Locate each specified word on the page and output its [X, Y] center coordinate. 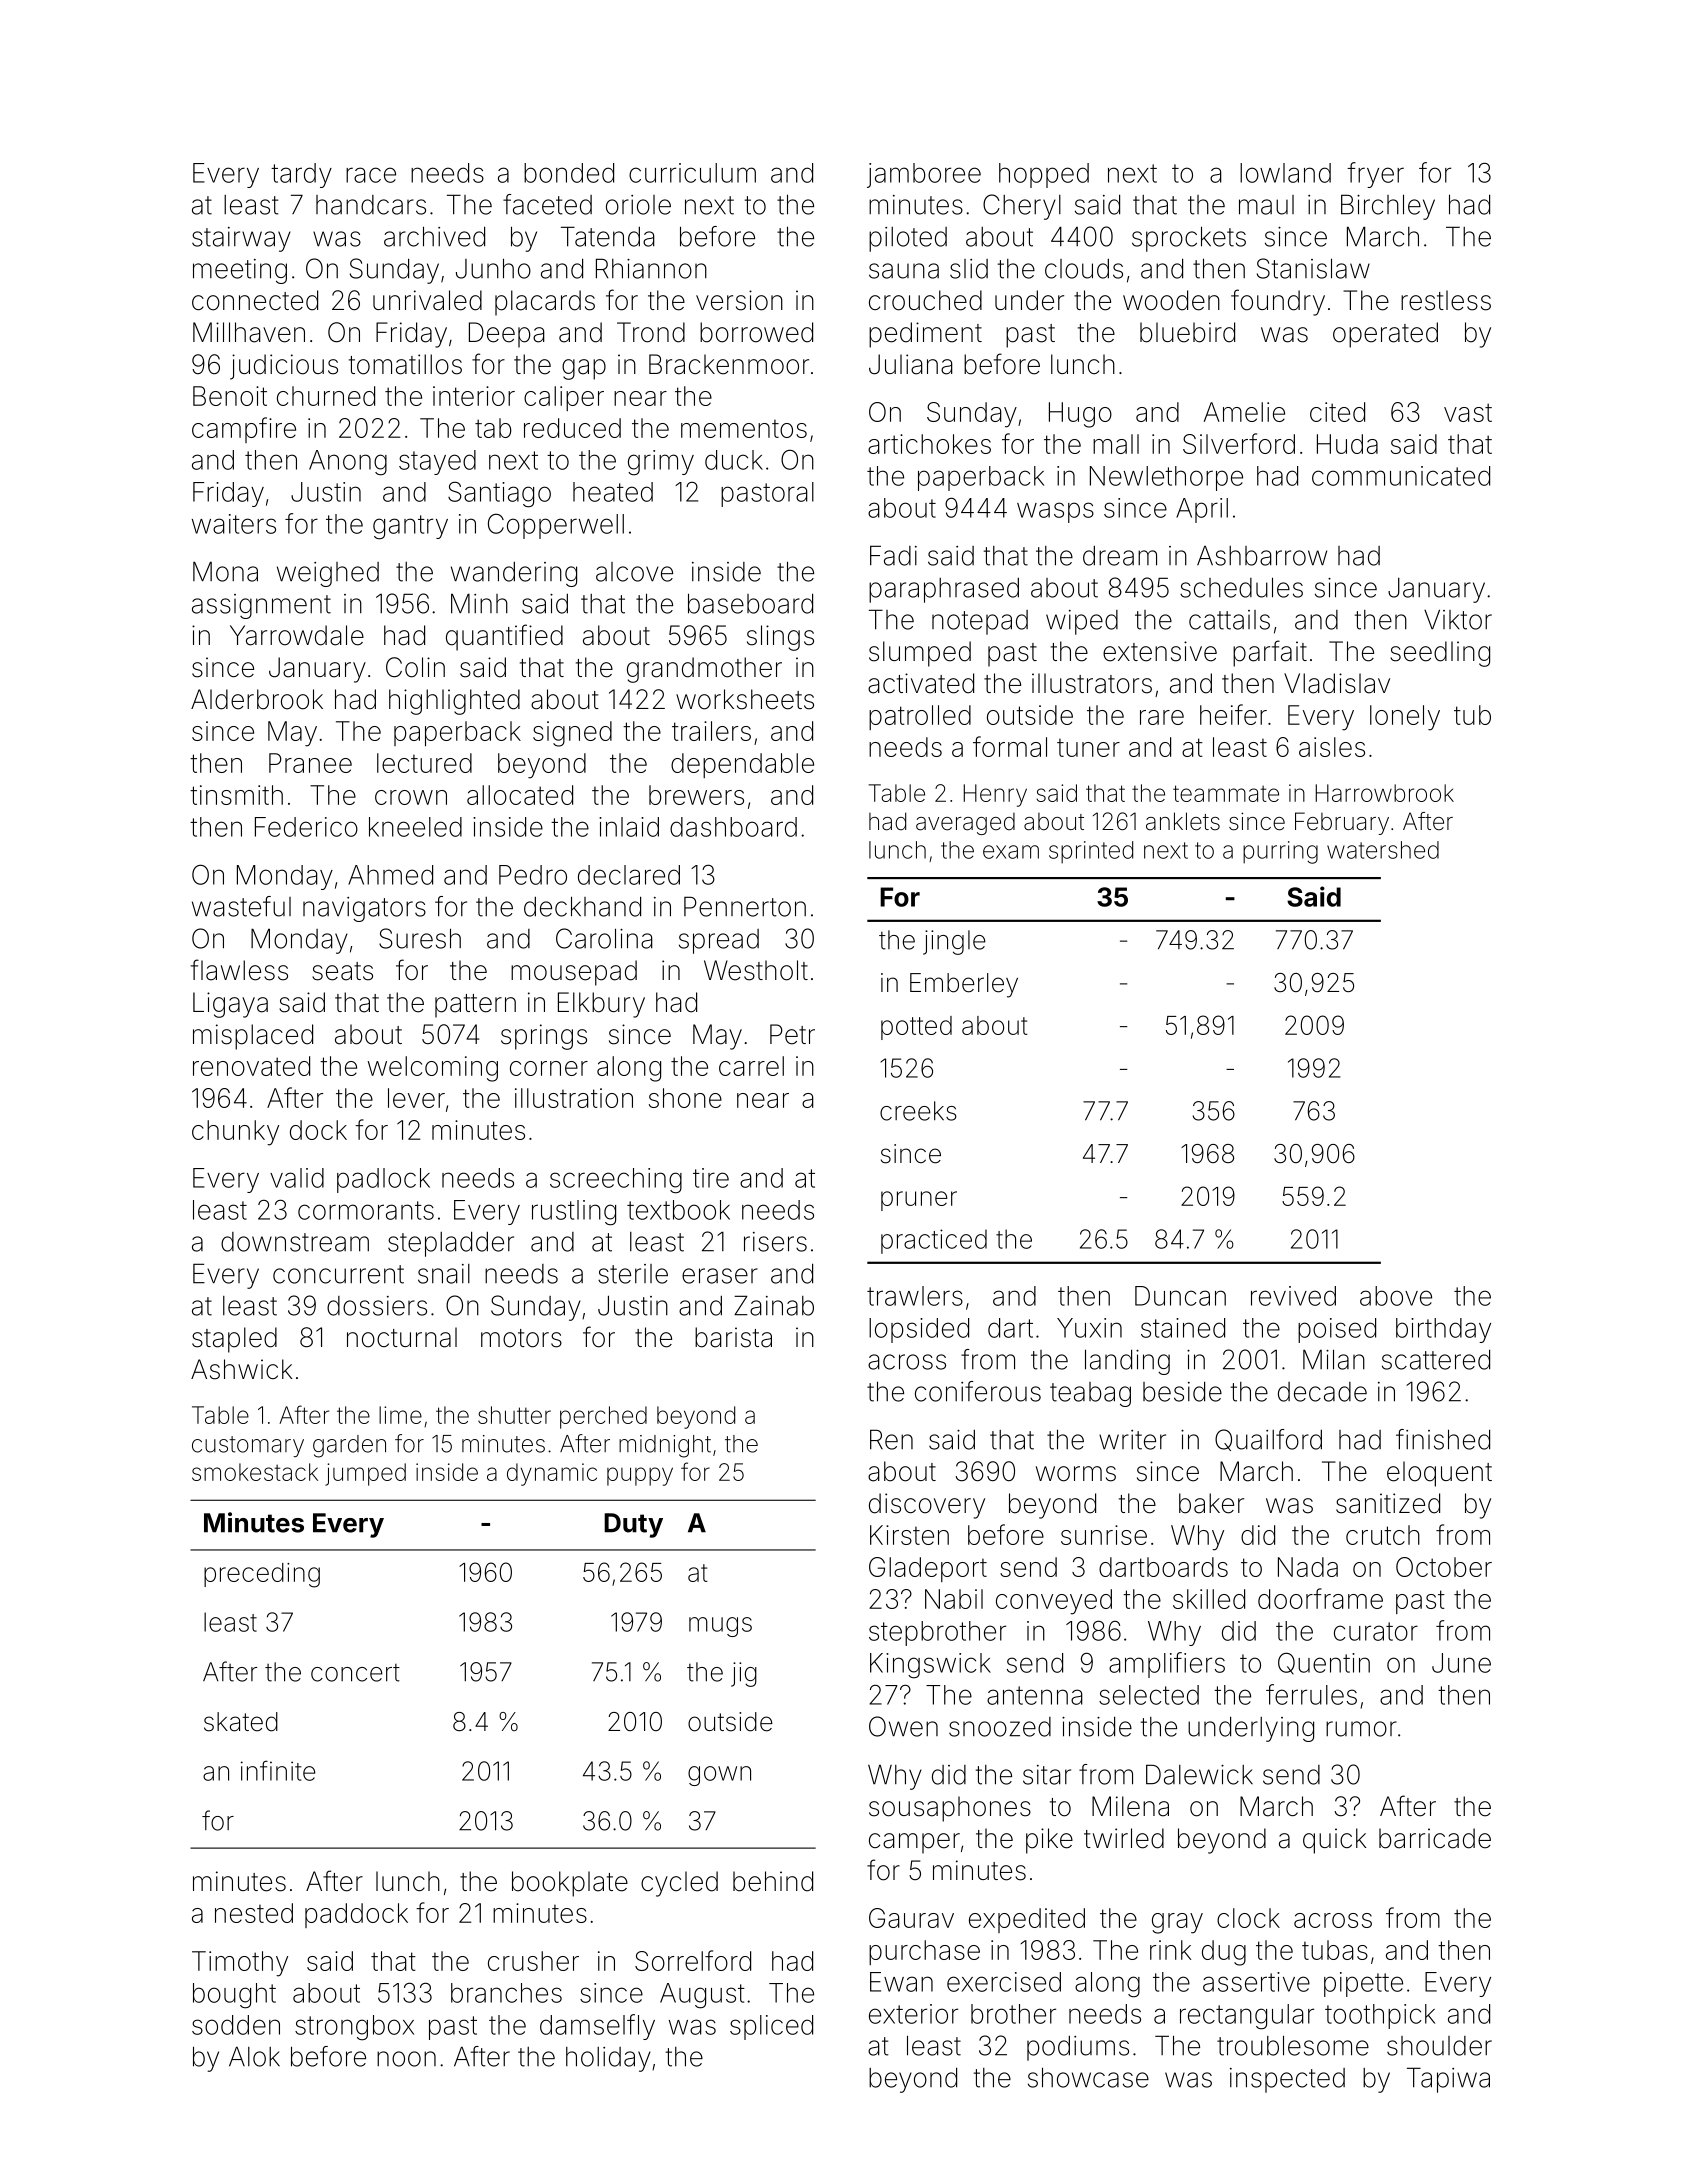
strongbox [354, 2028]
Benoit [230, 396]
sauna [904, 271]
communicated [1401, 476]
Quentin [1324, 1663]
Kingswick [930, 1666]
